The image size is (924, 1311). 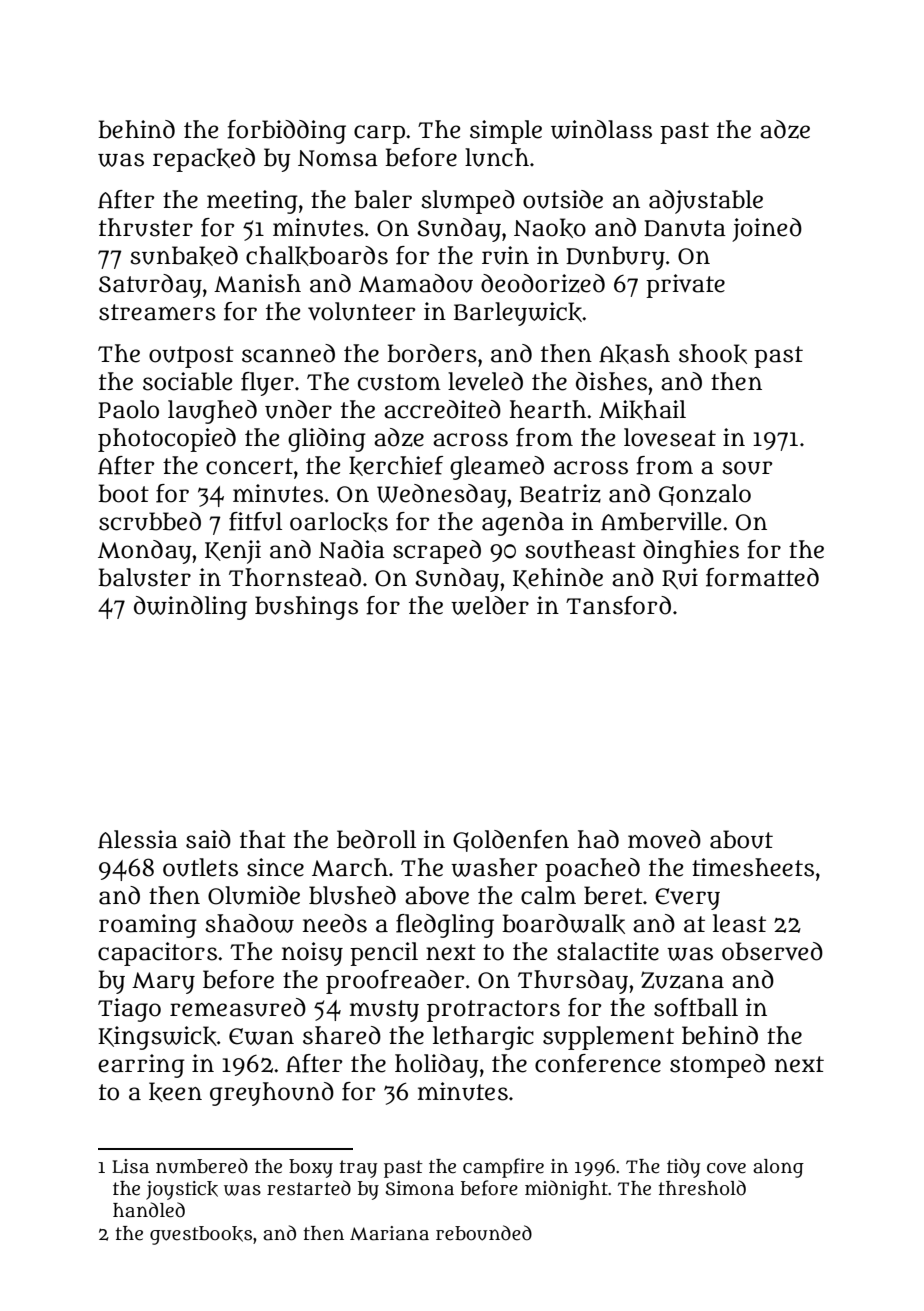 What do you see at coordinates (396, 466) in the screenshot?
I see `kerchief` at bounding box center [396, 466].
